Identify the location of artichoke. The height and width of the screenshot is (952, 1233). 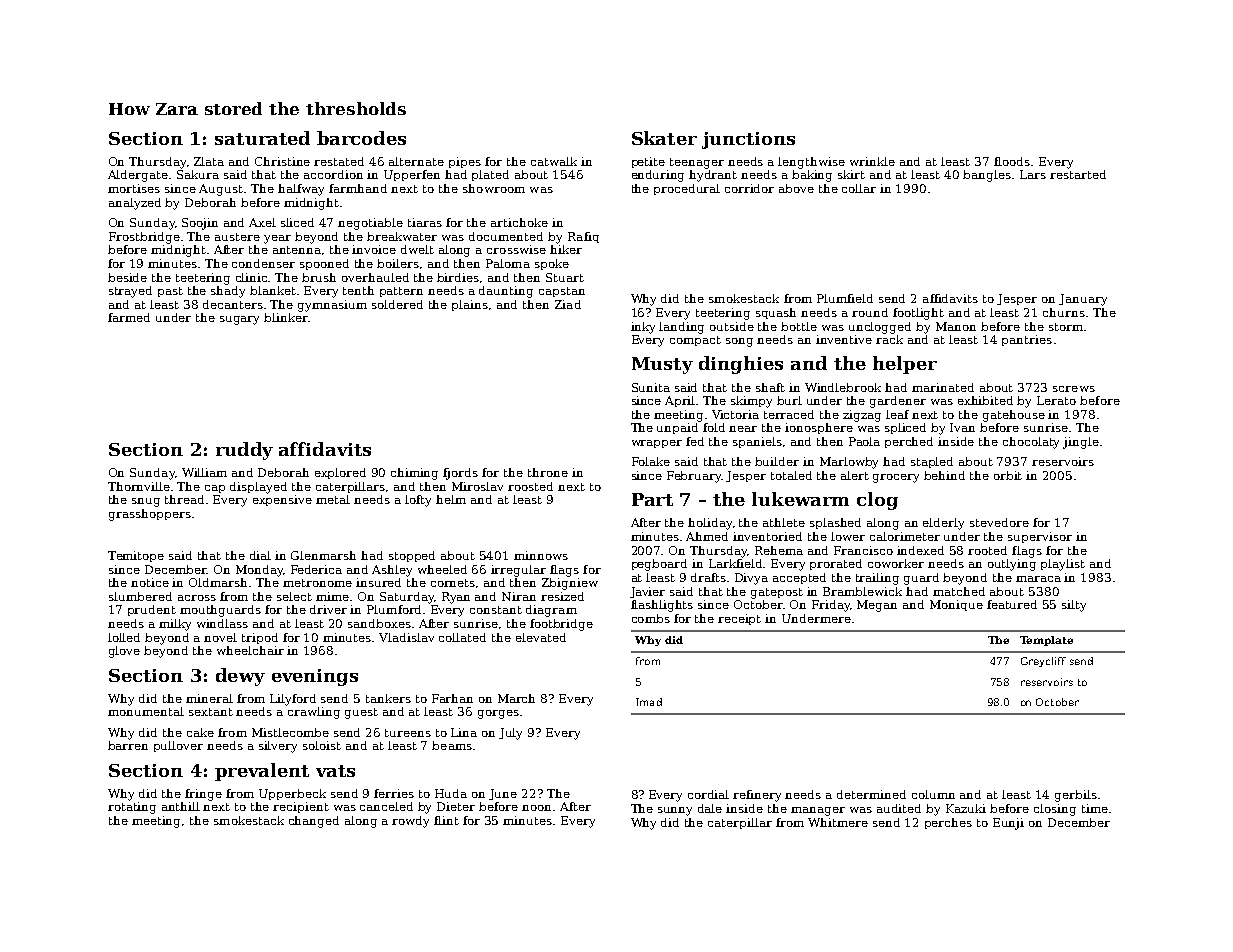
(519, 222).
